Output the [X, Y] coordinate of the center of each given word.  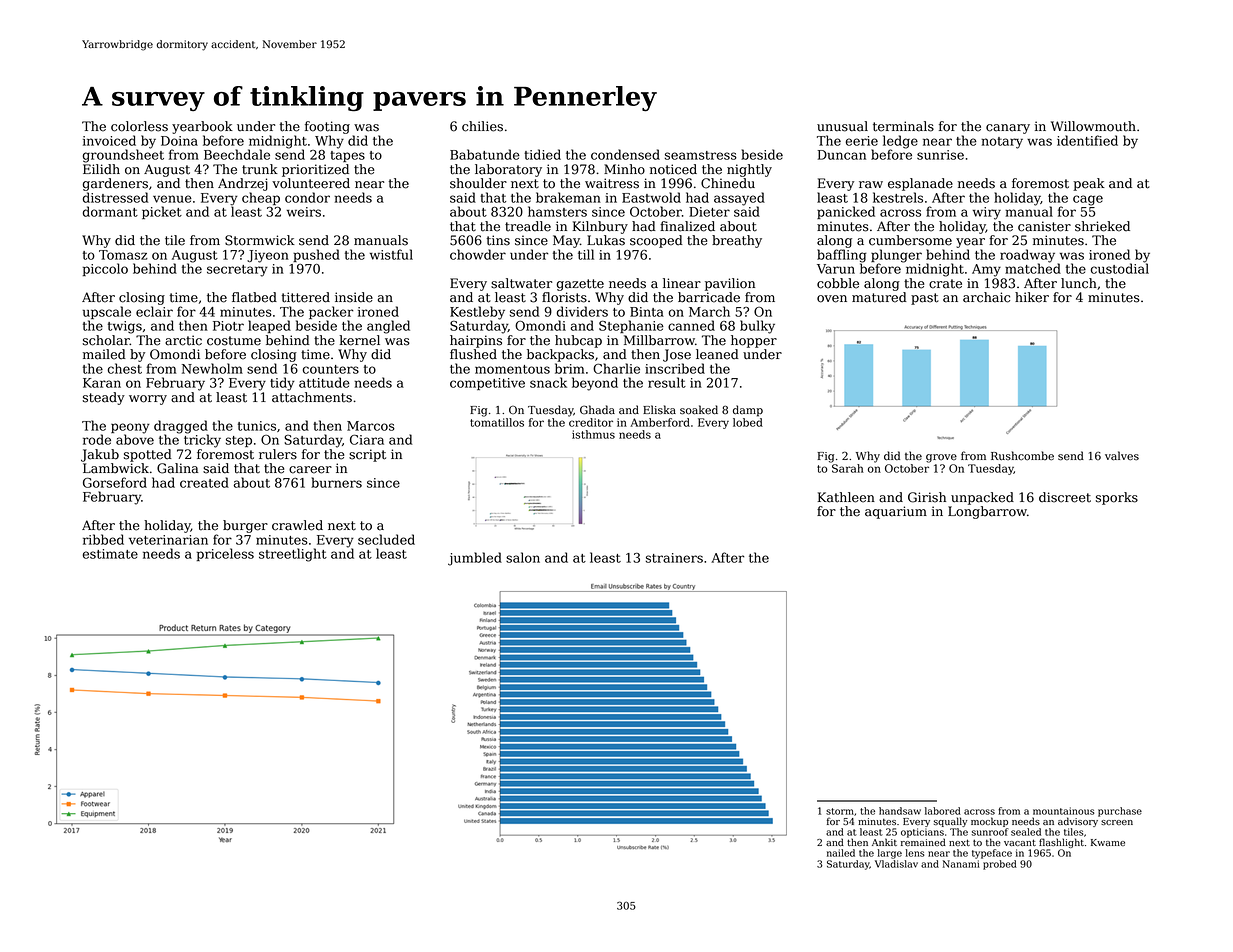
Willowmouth [1093, 126]
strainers [674, 558]
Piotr [228, 326]
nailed [841, 853]
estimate [110, 554]
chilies [482, 126]
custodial [1120, 268]
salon [523, 557]
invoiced [109, 140]
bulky [757, 327]
